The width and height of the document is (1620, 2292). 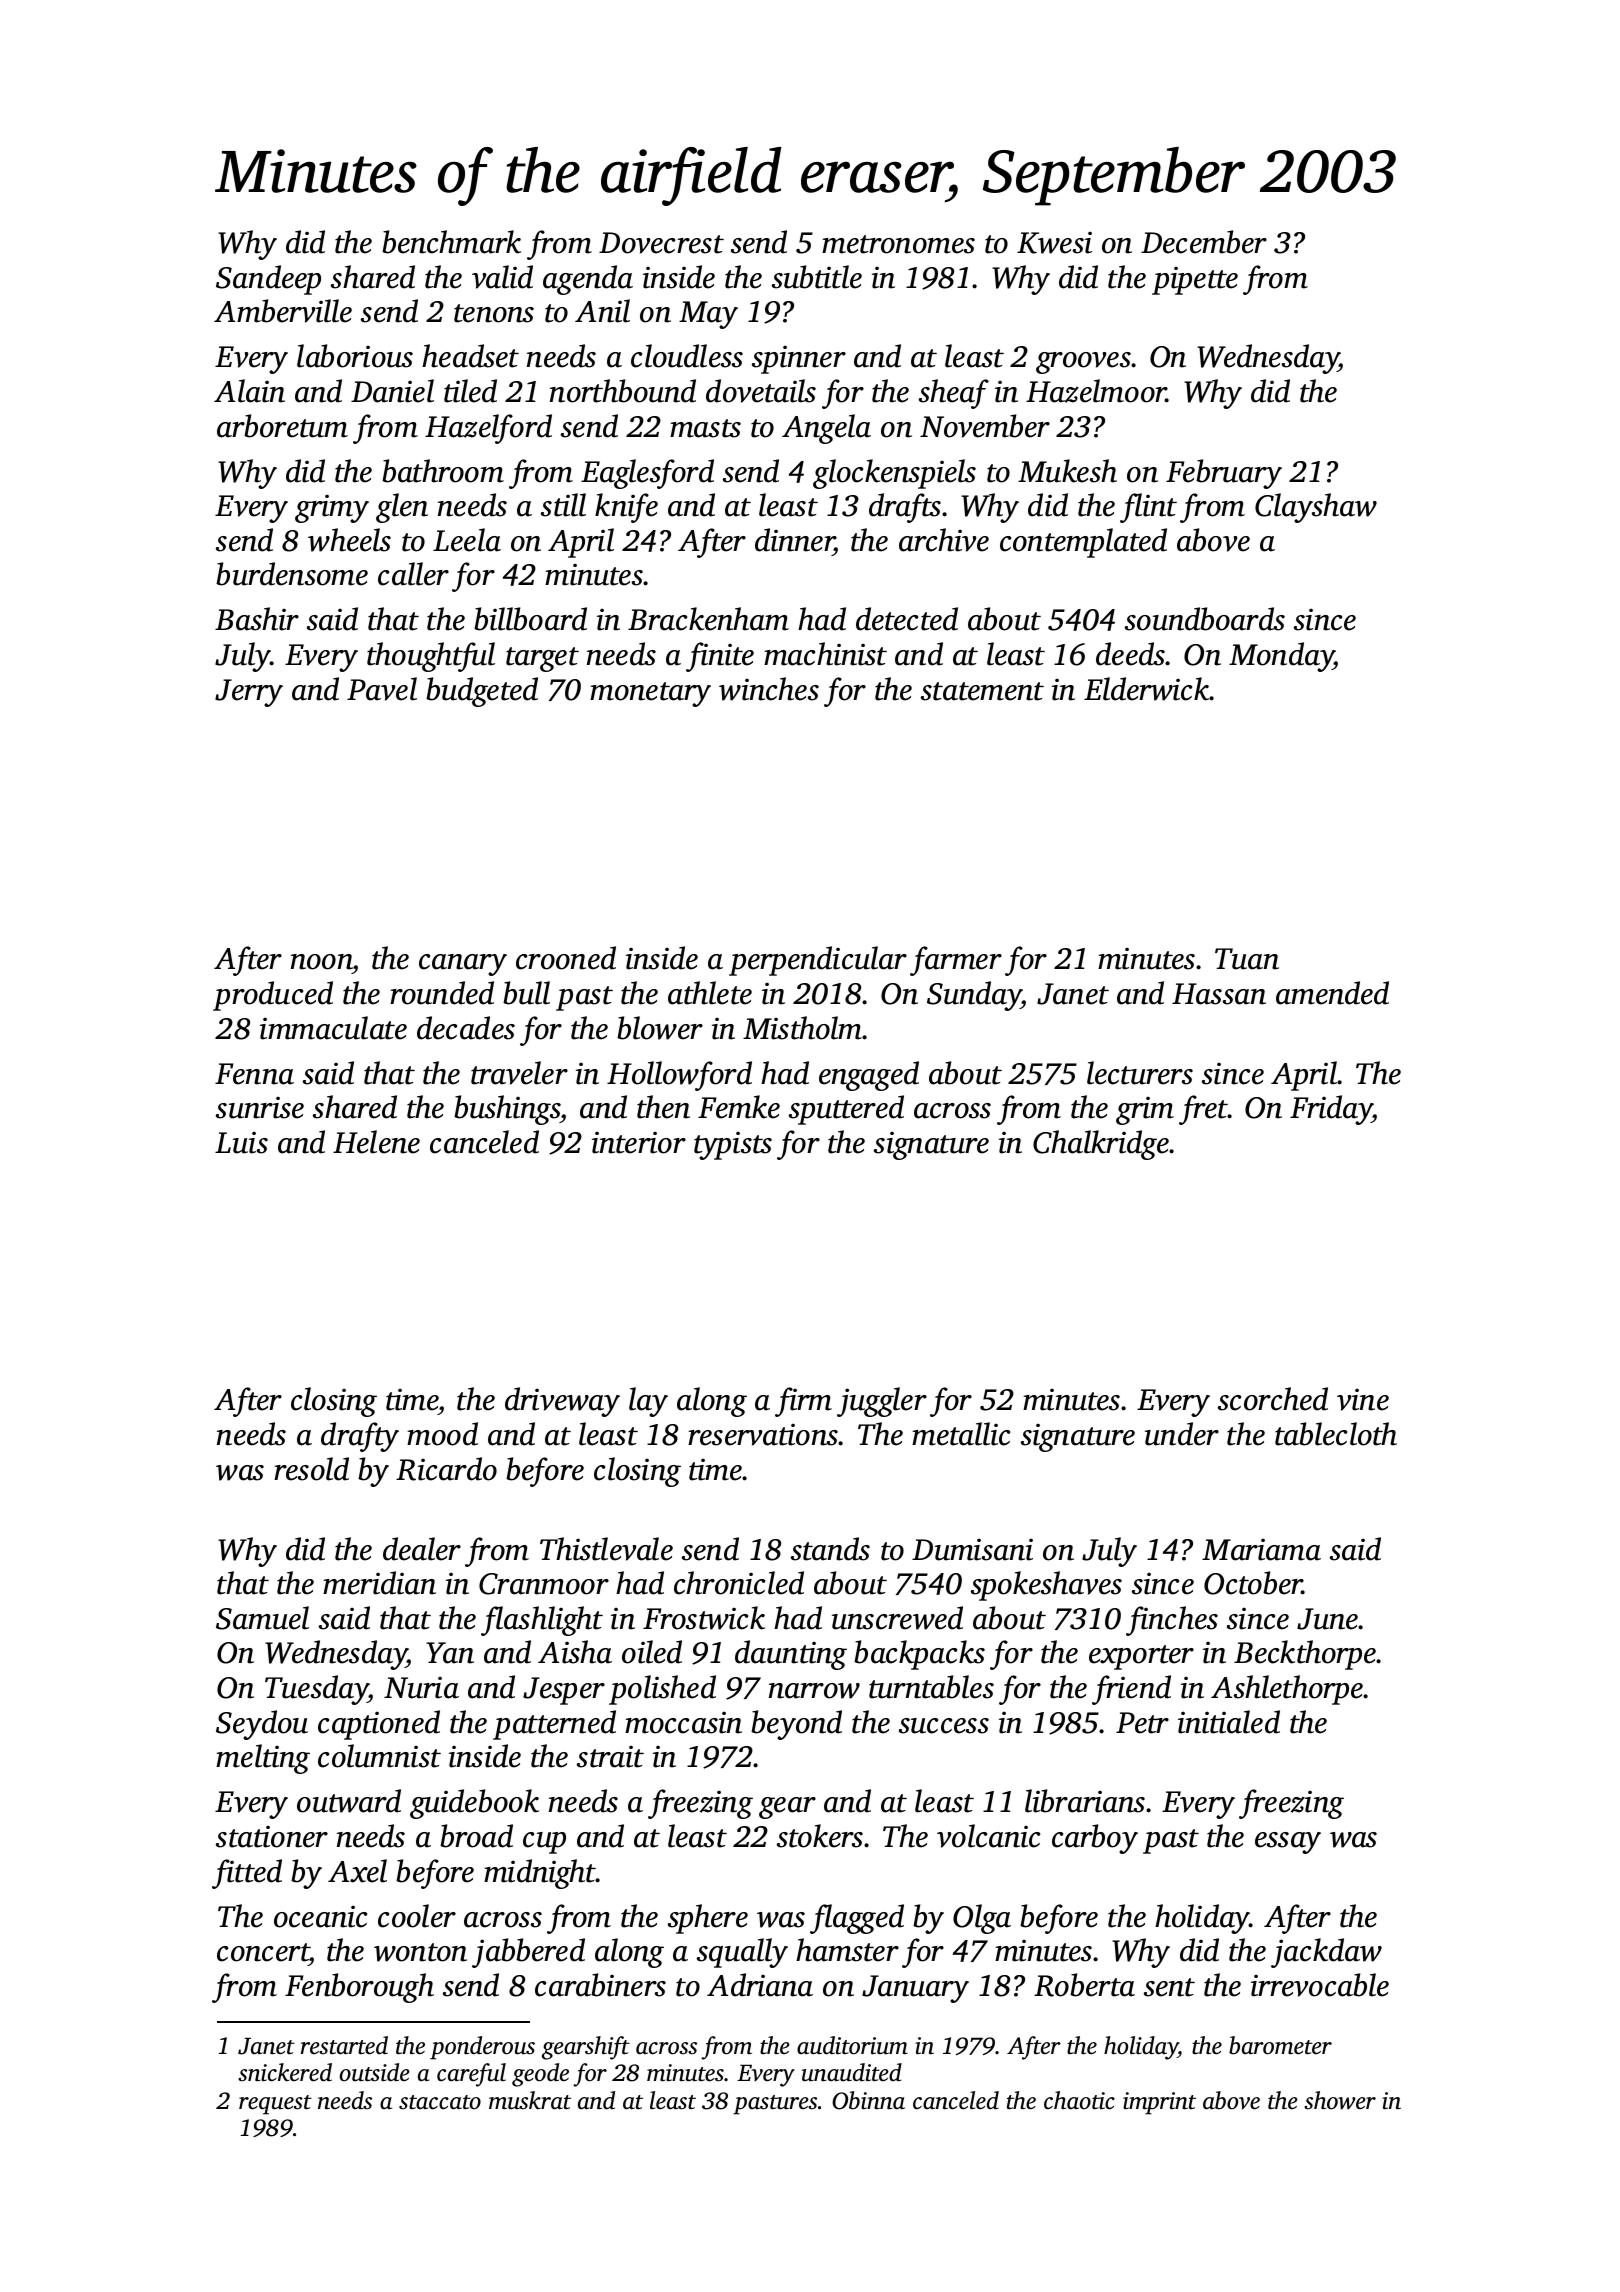 What do you see at coordinates (769, 689) in the document?
I see `winches` at bounding box center [769, 689].
